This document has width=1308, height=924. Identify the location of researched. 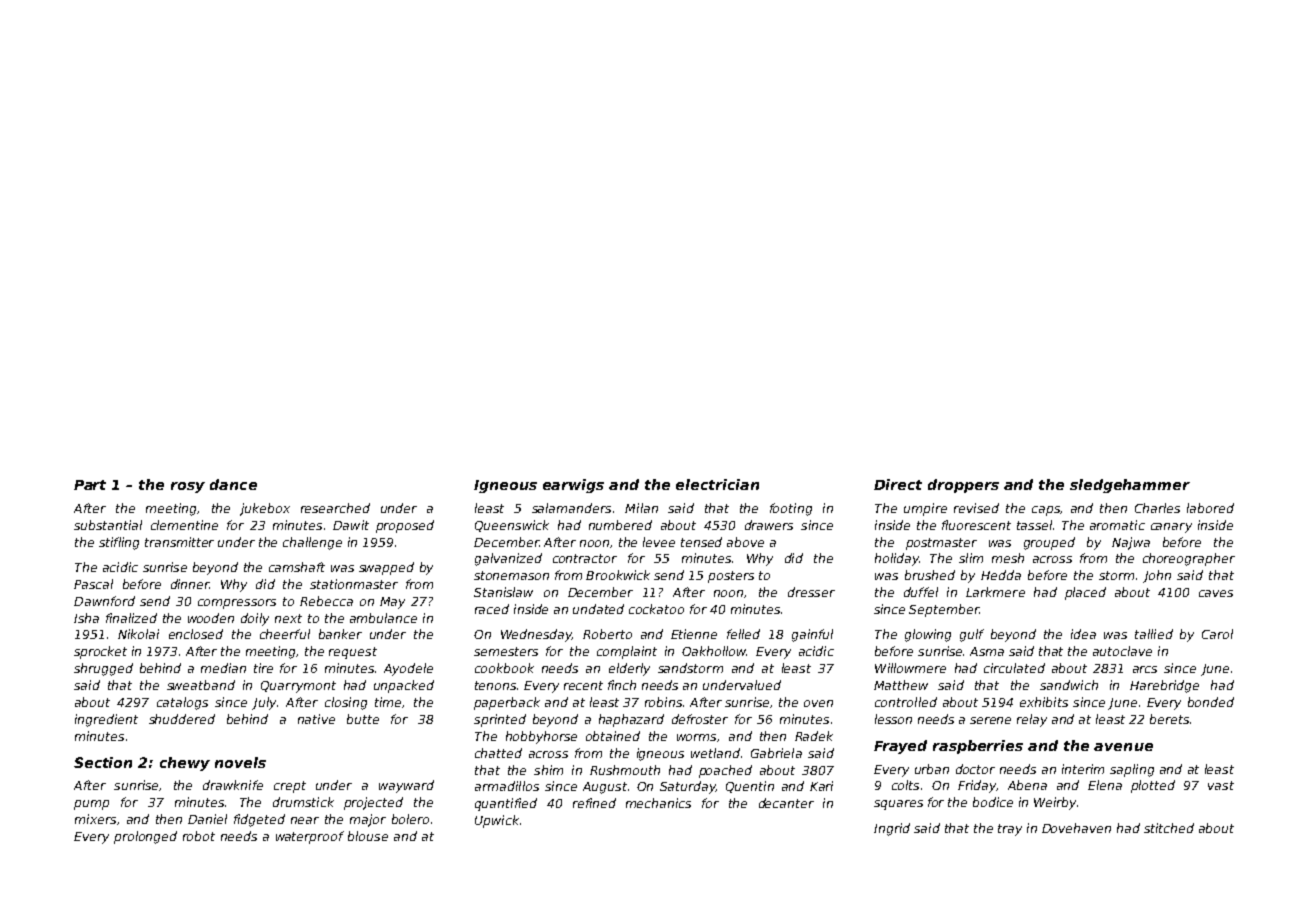
(335, 508).
